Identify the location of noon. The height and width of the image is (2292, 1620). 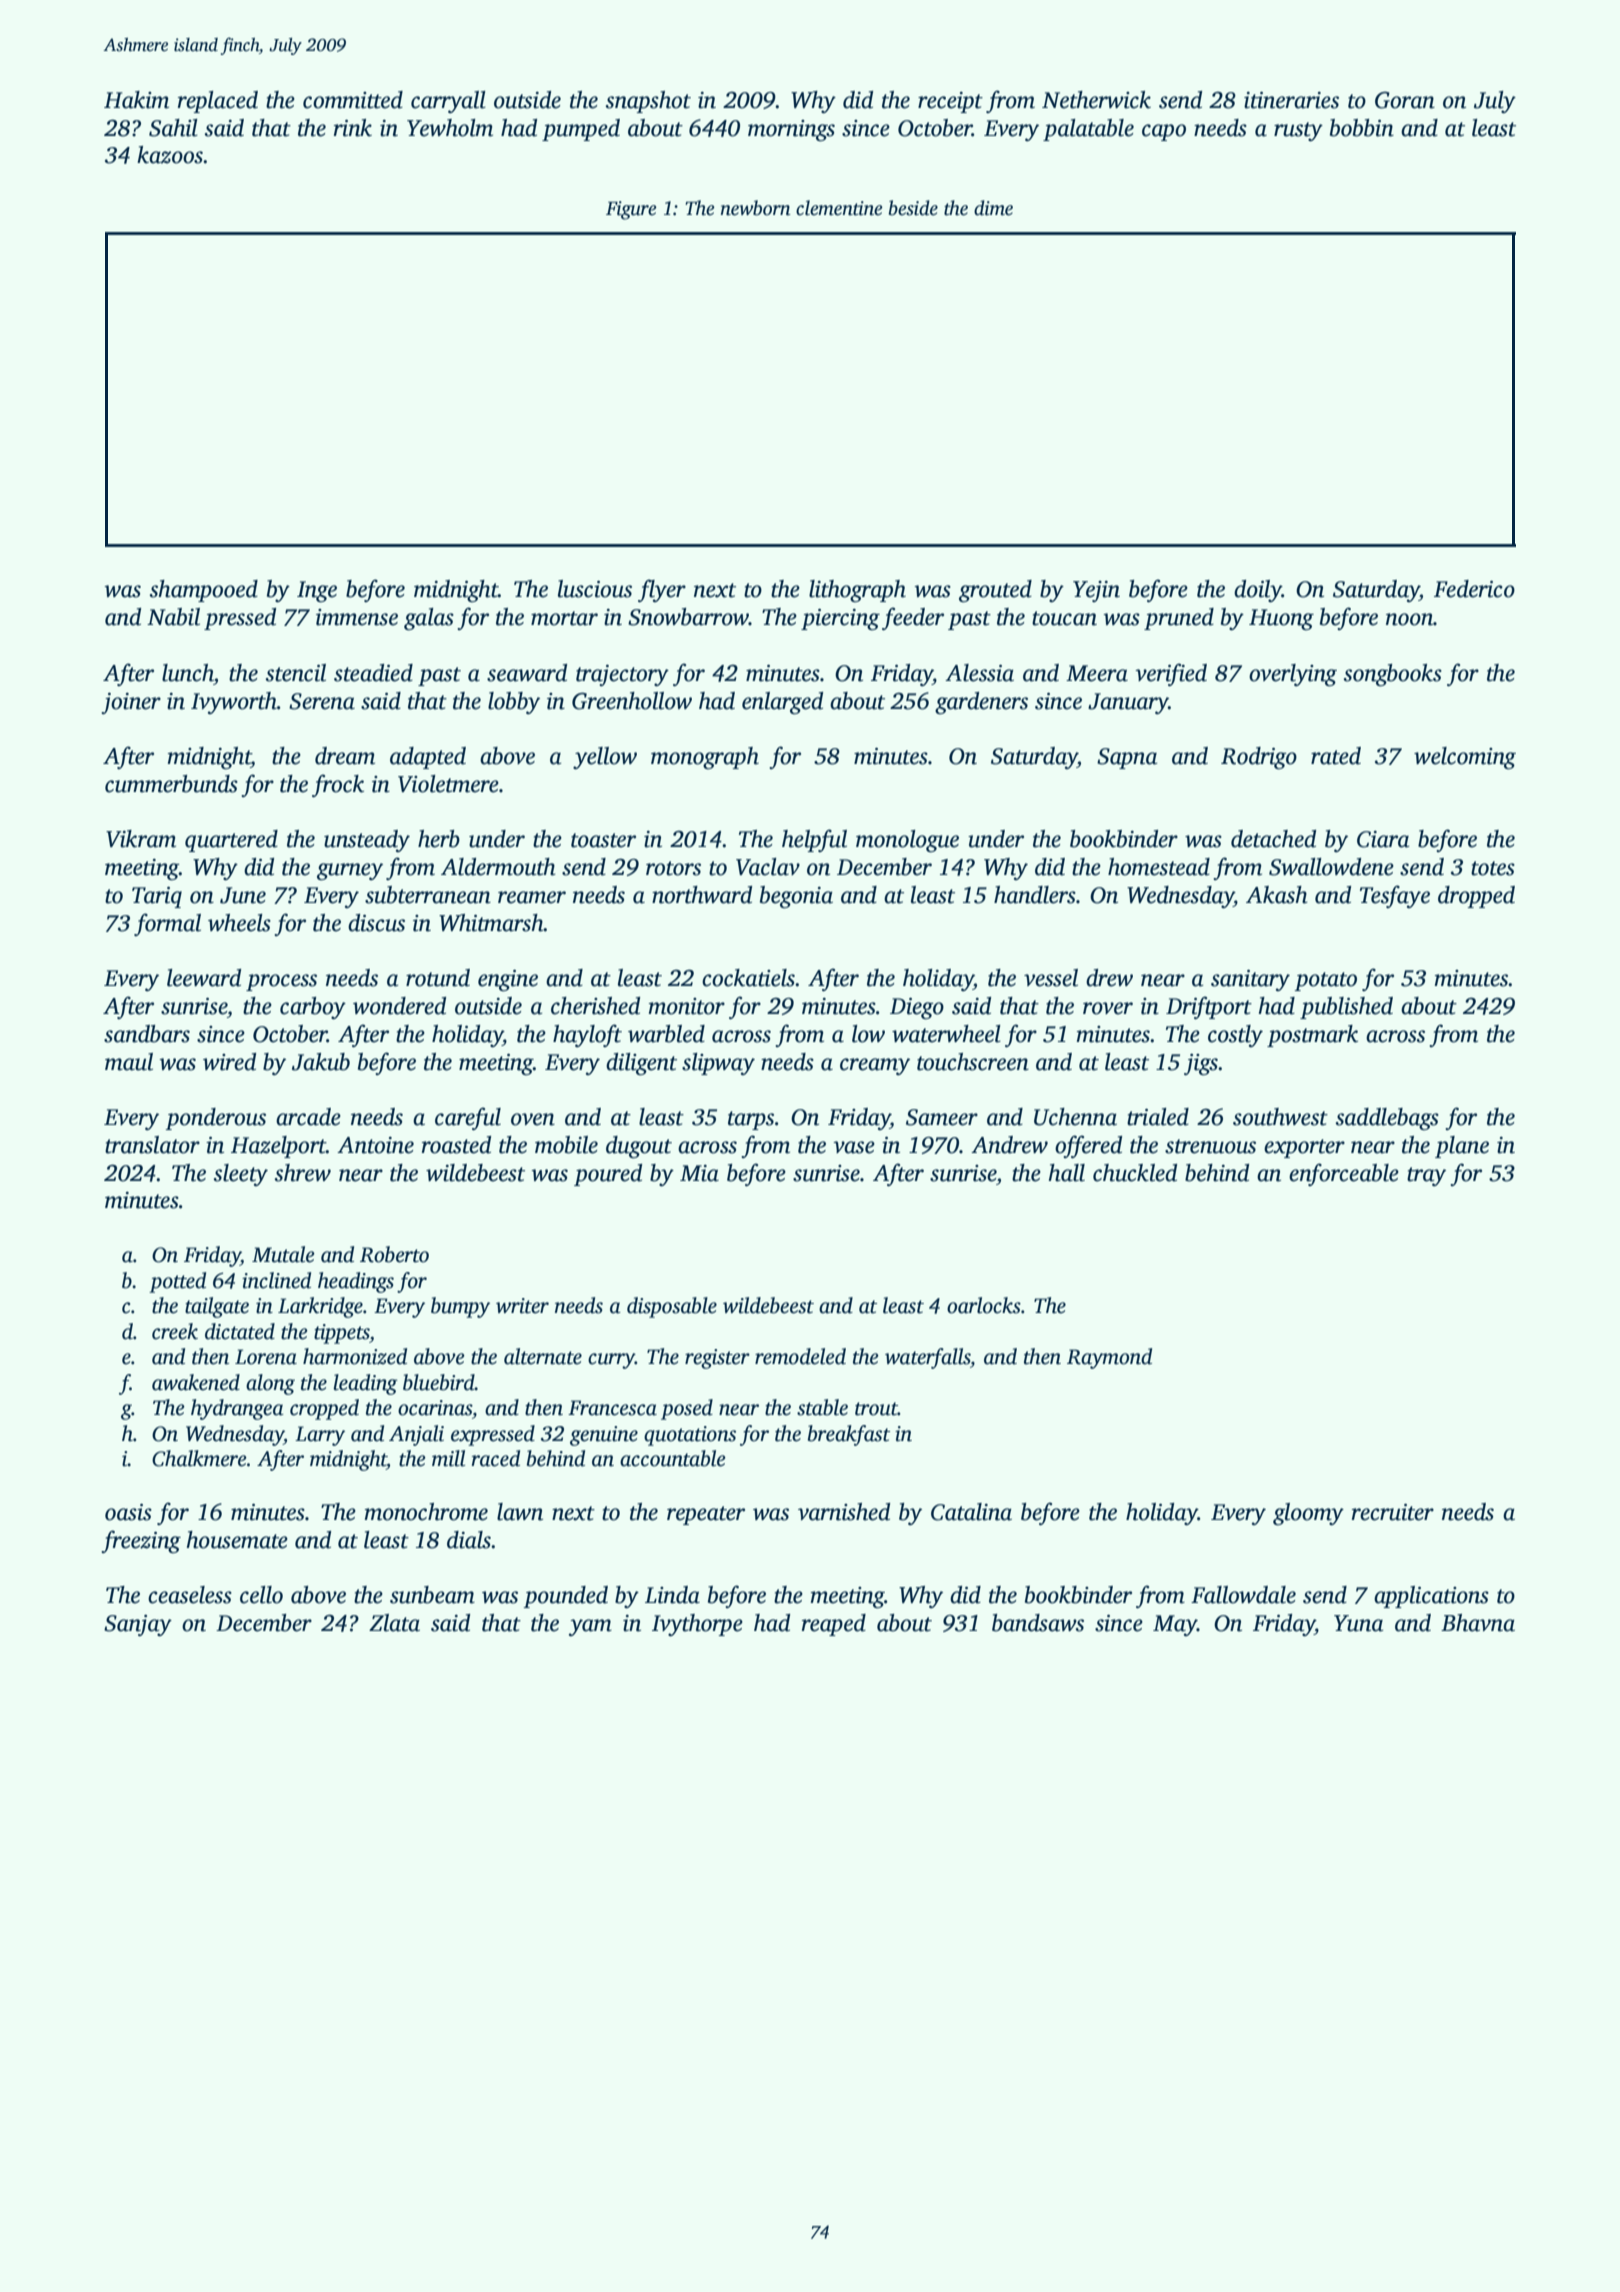
(1409, 619).
